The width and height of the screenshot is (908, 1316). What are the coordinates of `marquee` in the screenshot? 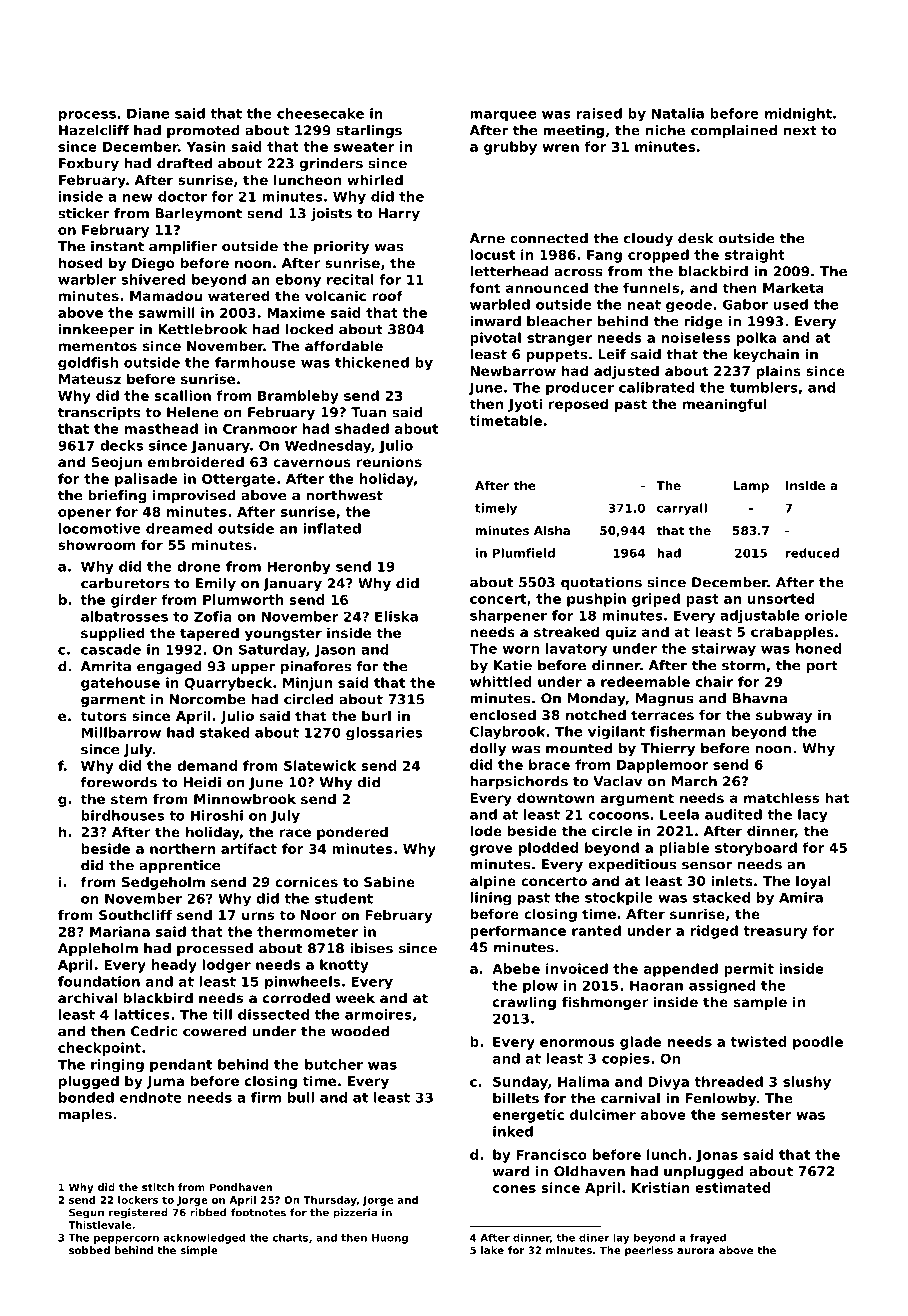 It's located at (503, 116).
